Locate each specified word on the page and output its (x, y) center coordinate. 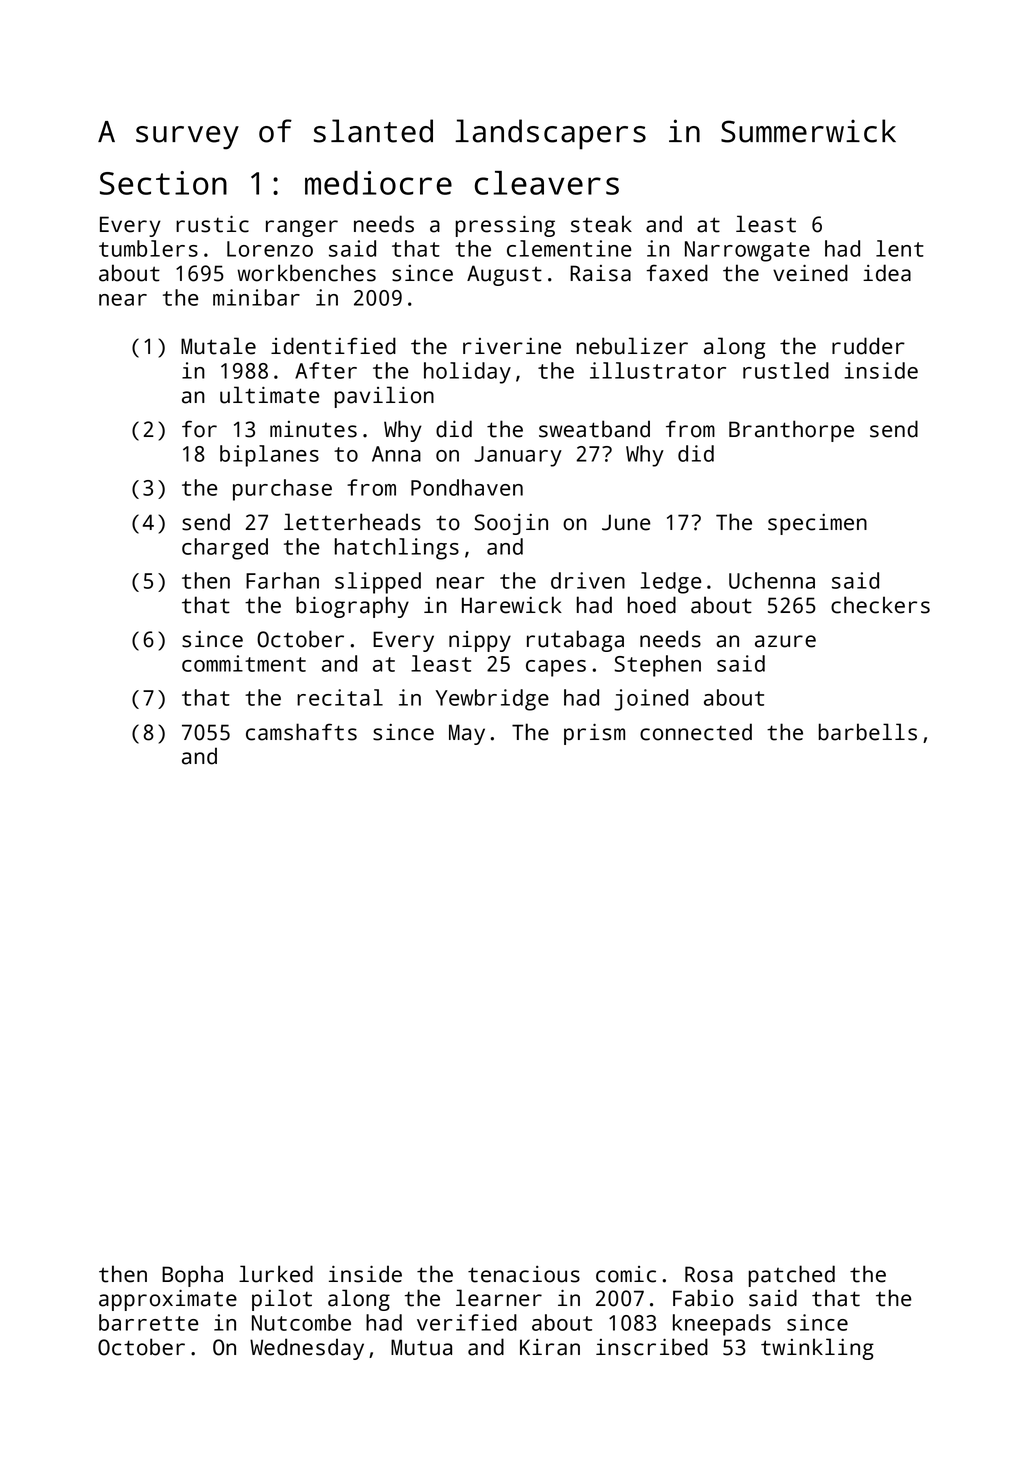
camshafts (301, 732)
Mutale (218, 346)
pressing (505, 226)
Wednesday (307, 1349)
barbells (868, 732)
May (467, 734)
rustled (786, 370)
